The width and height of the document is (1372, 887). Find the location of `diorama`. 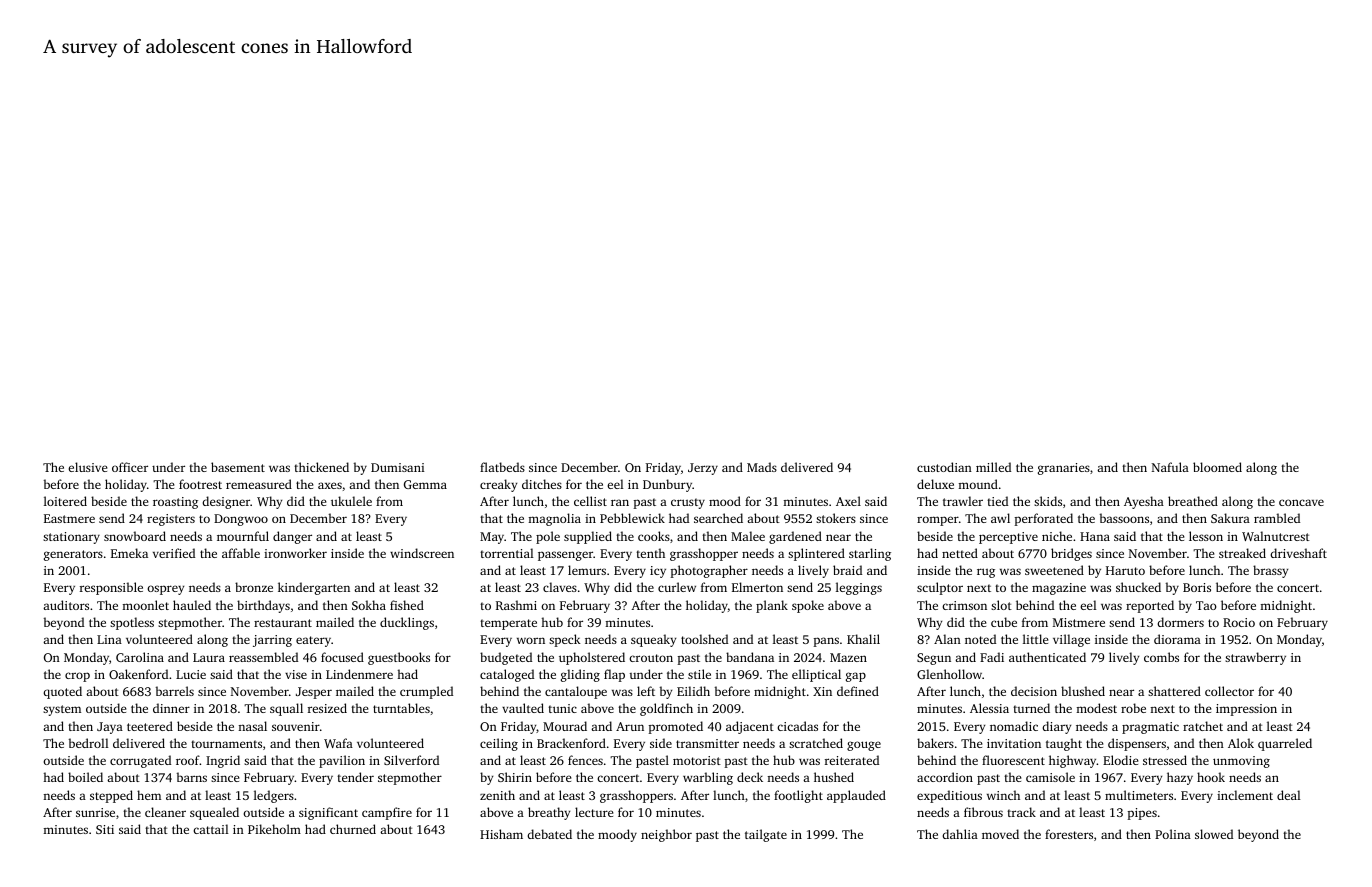

diorama is located at coordinates (1177, 639).
